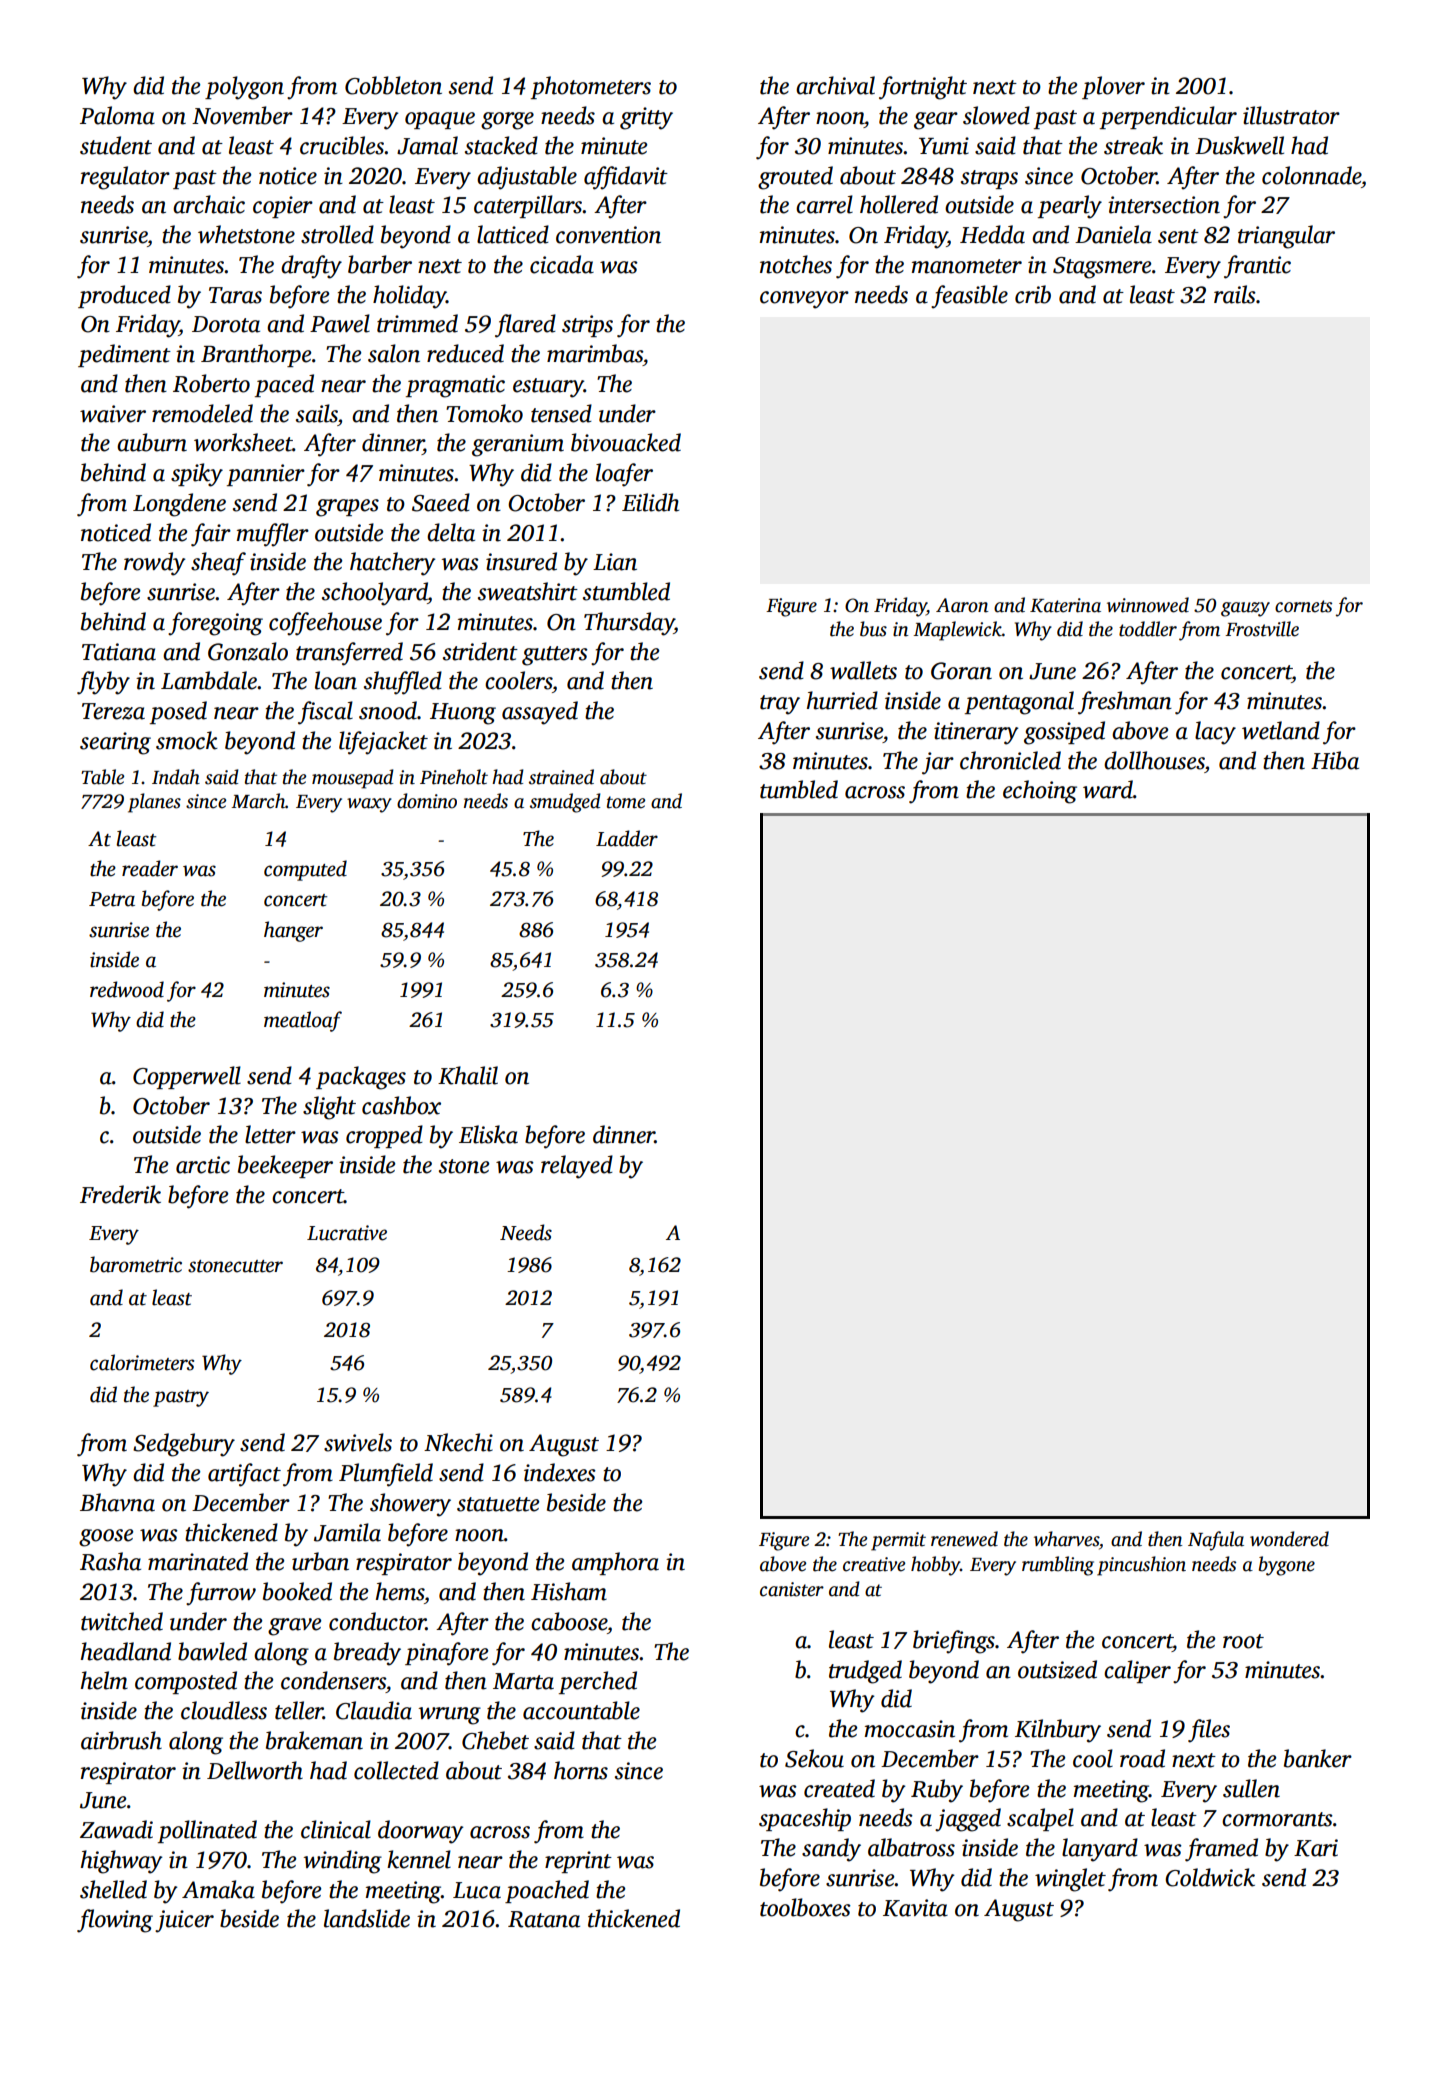 The width and height of the page is (1450, 2100). I want to click on feasible, so click(969, 297).
